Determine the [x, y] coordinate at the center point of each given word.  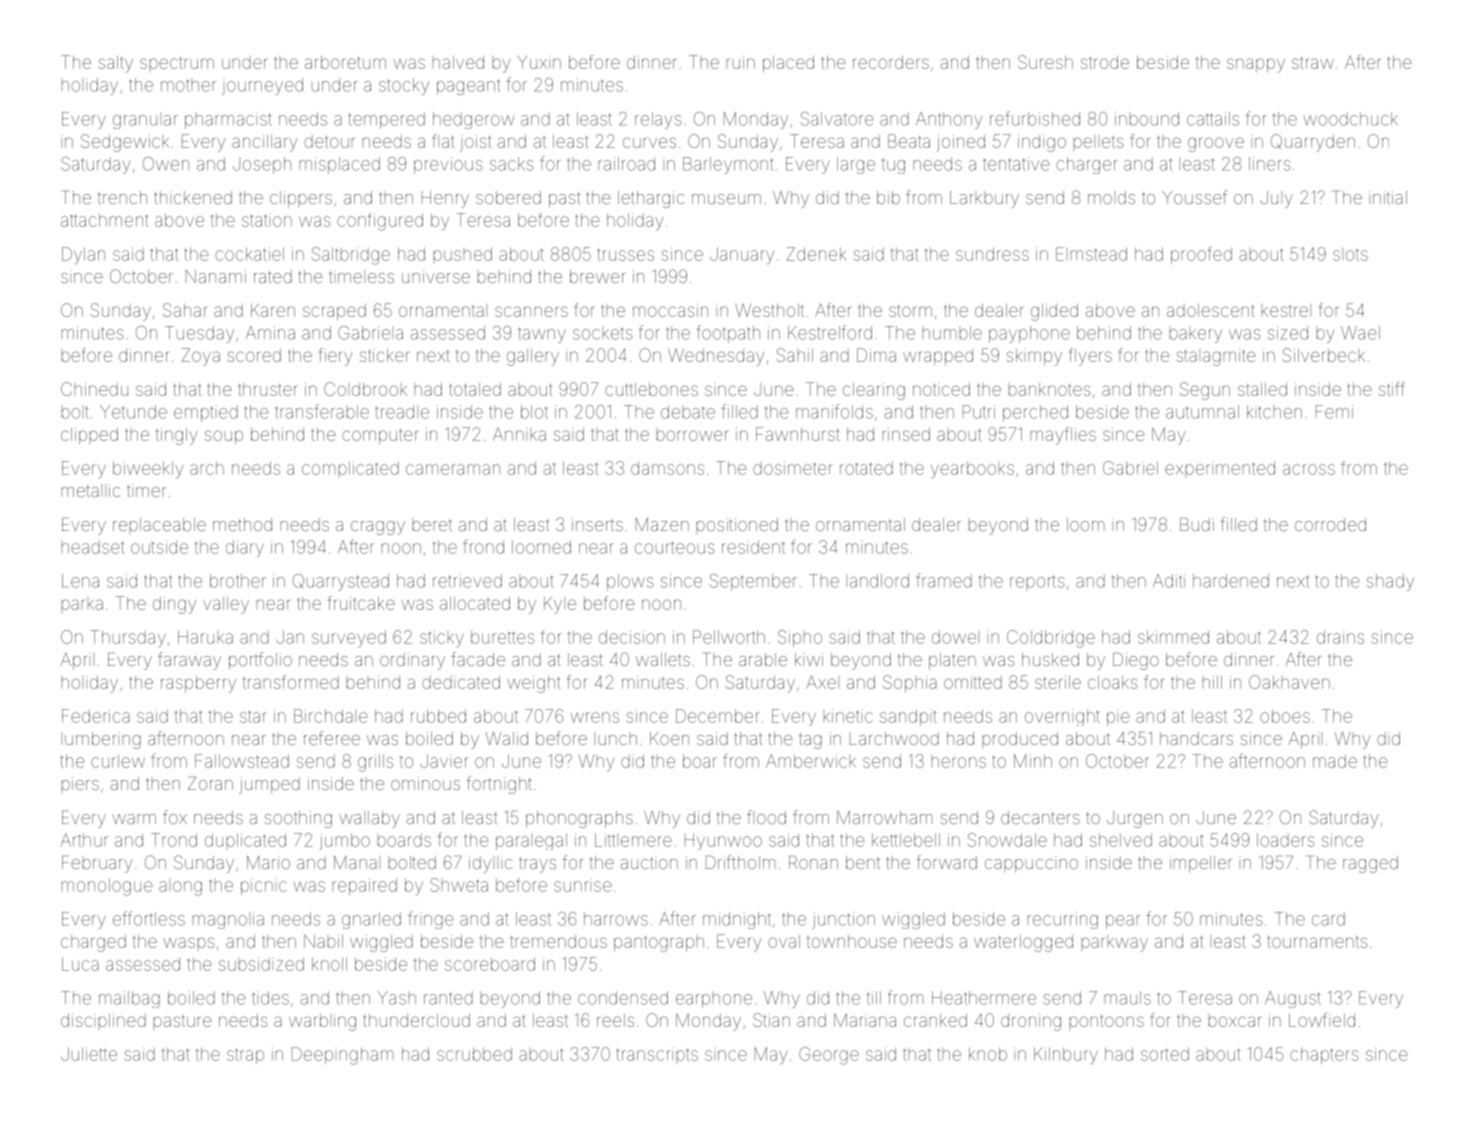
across [1309, 469]
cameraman [453, 469]
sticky [442, 638]
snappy [1256, 65]
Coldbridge [1051, 639]
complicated [350, 468]
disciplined [103, 1020]
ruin [741, 62]
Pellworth [729, 637]
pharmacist [228, 120]
